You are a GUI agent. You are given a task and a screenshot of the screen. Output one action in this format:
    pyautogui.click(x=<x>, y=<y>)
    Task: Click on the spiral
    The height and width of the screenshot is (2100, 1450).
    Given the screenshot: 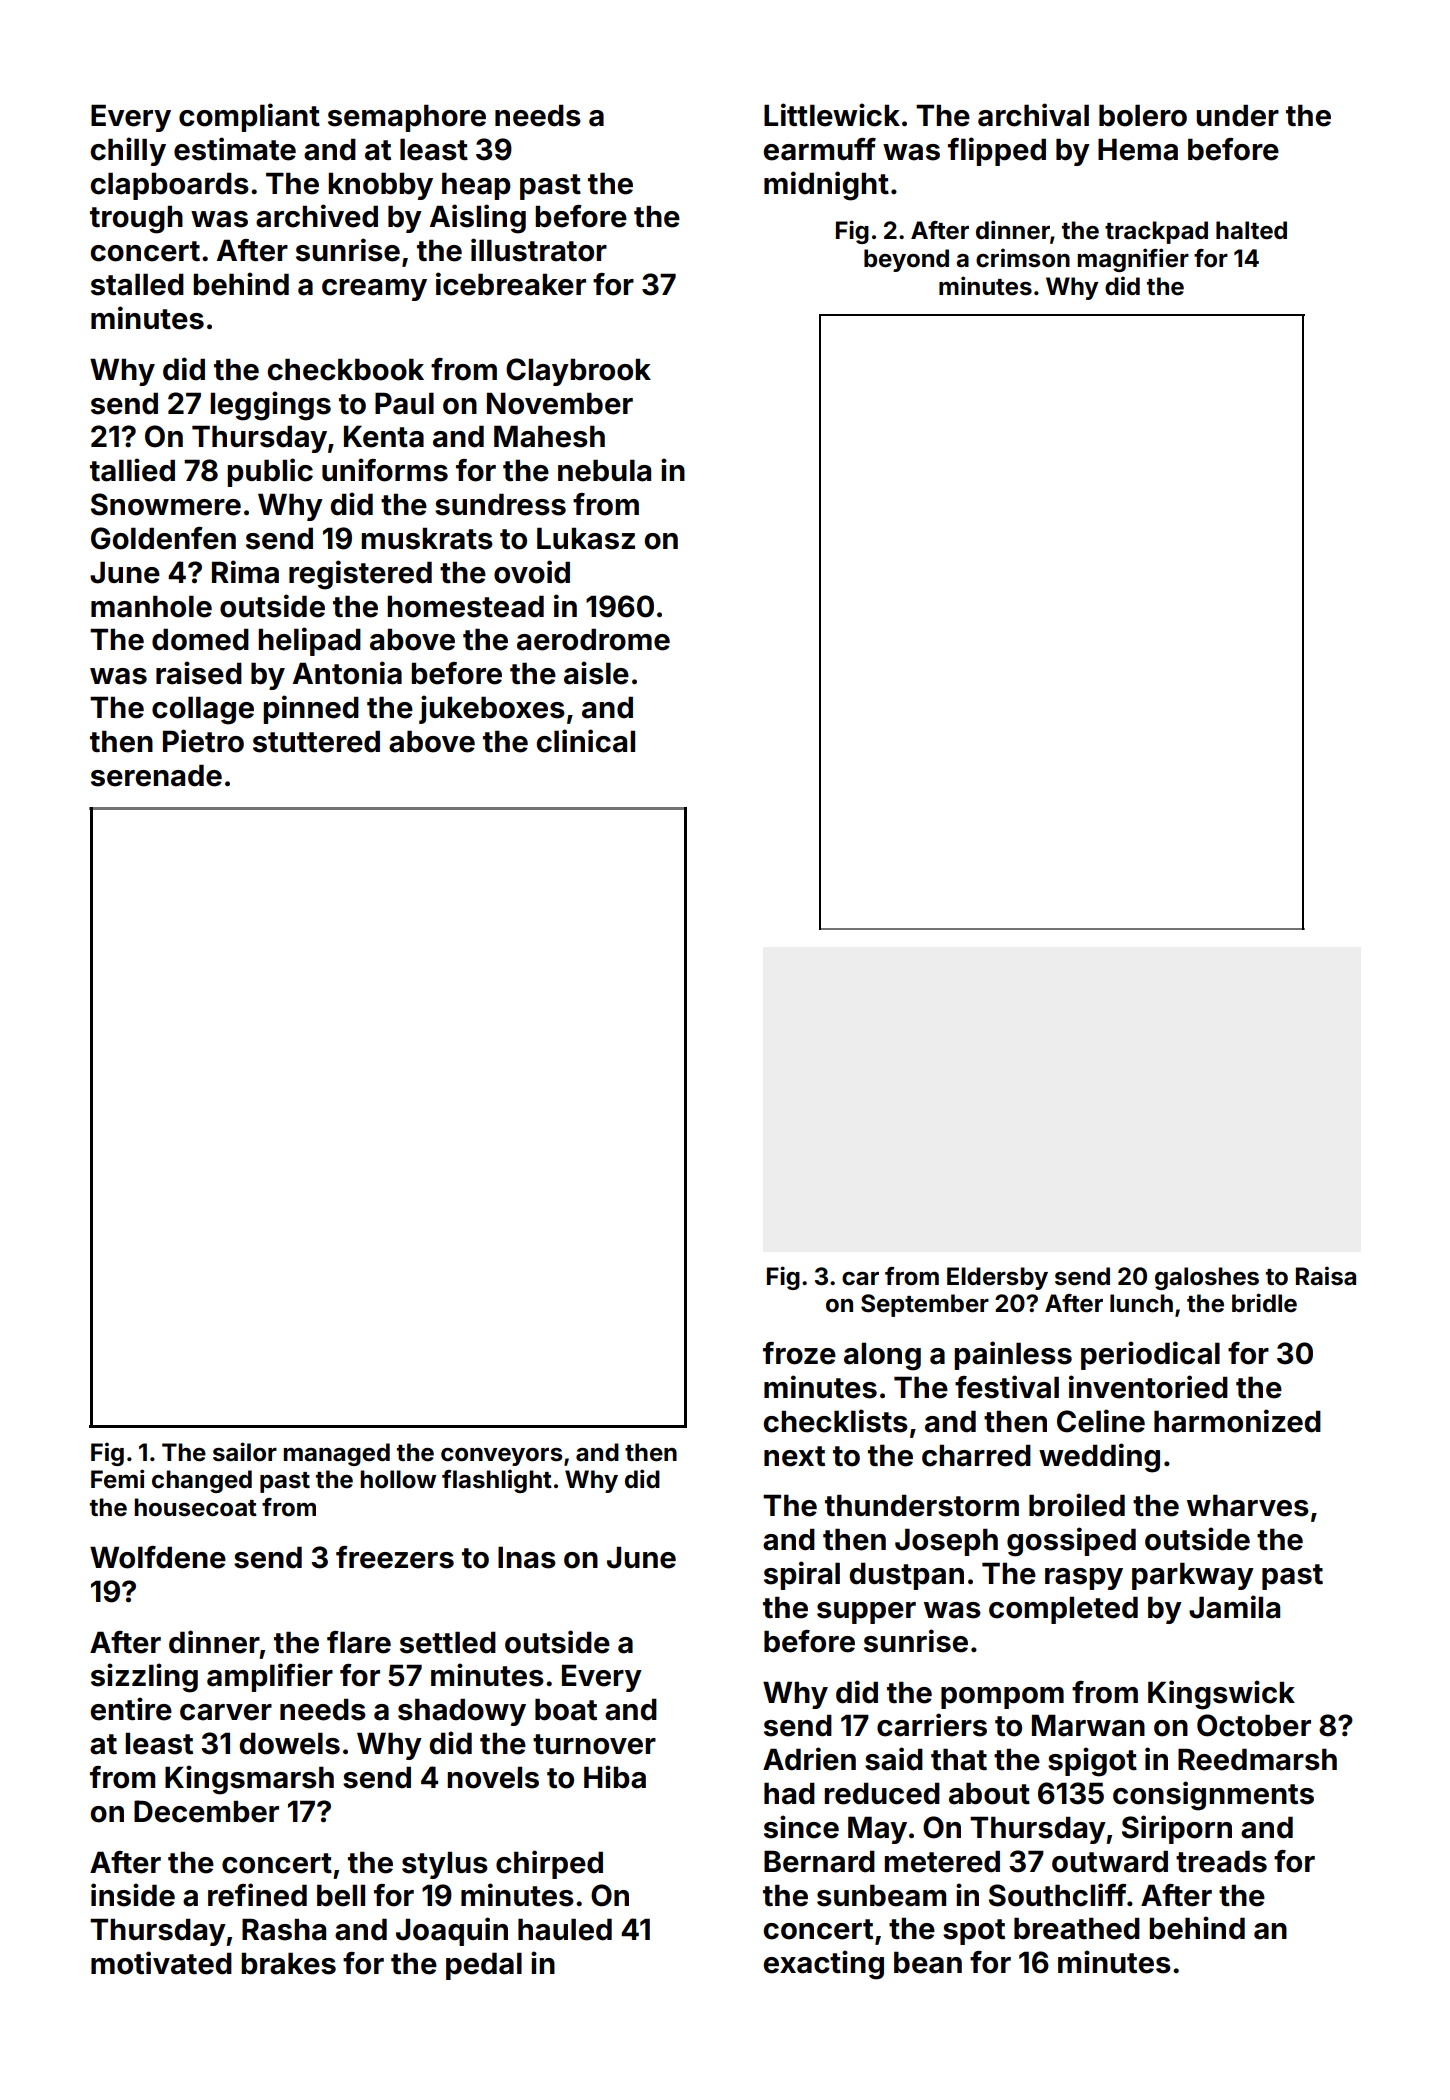 What is the action you would take?
    pyautogui.click(x=802, y=1575)
